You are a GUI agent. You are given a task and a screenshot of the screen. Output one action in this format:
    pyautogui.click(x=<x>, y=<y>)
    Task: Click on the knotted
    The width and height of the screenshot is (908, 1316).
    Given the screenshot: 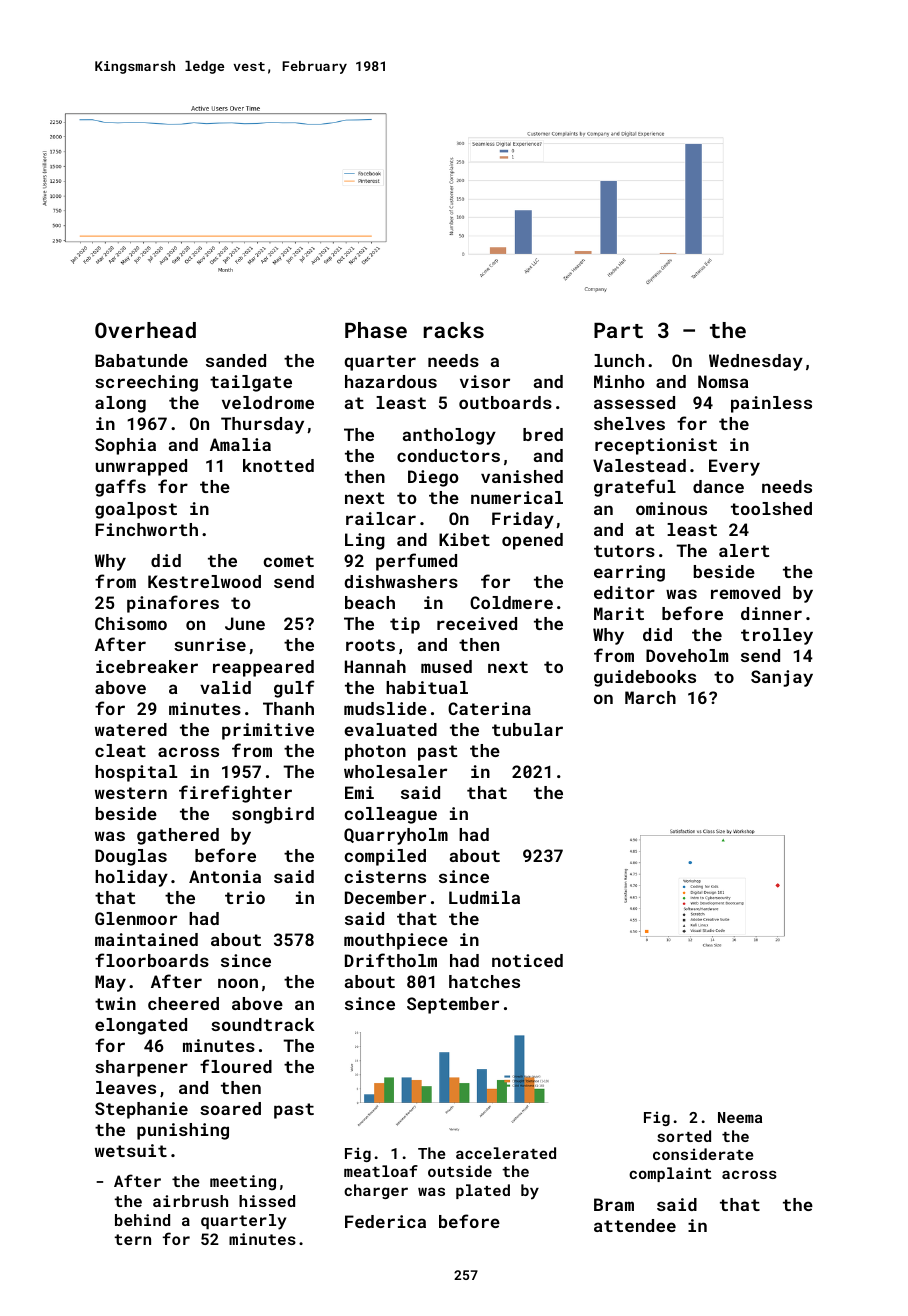 What is the action you would take?
    pyautogui.click(x=278, y=465)
